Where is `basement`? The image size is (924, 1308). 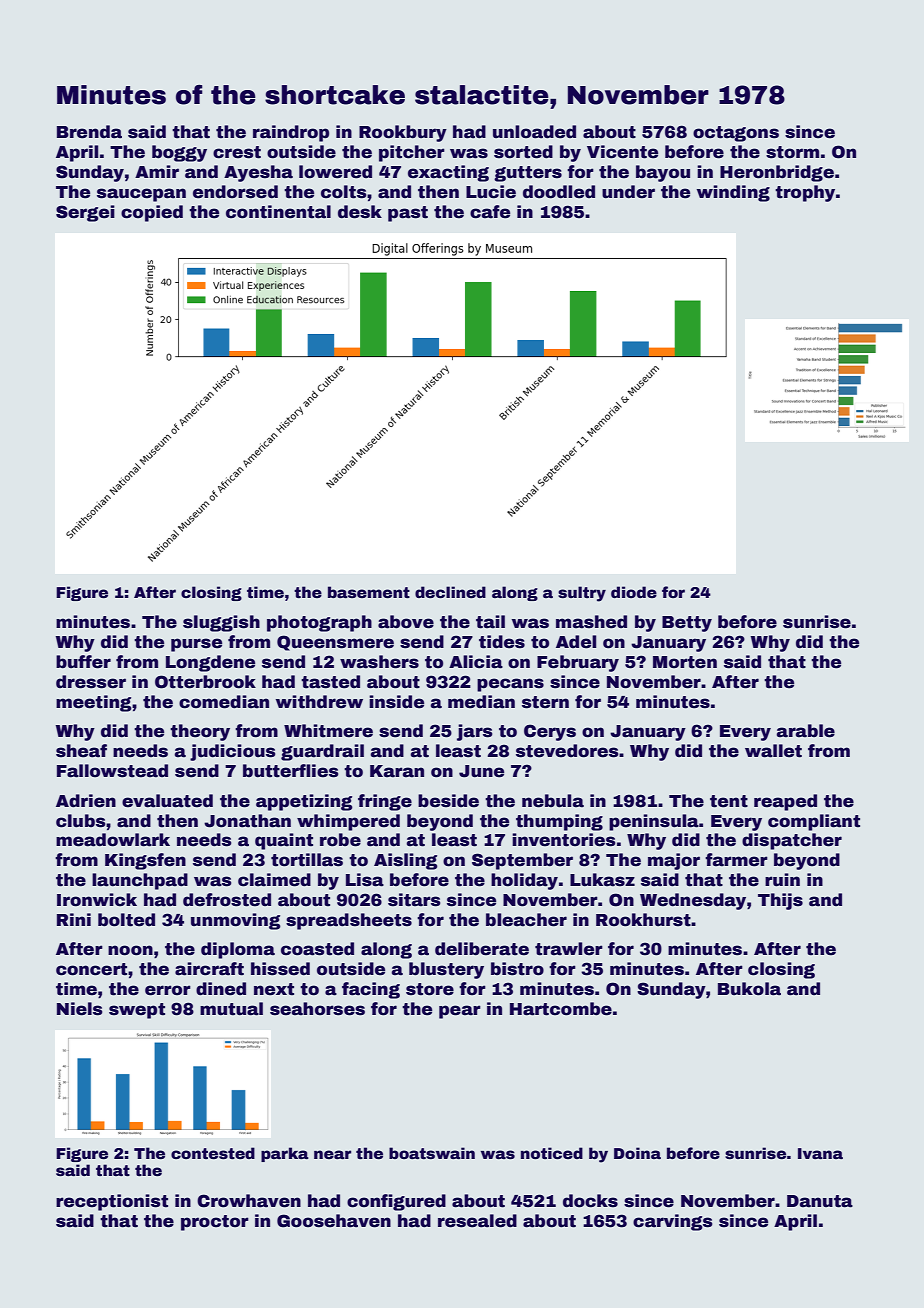 basement is located at coordinates (369, 592).
